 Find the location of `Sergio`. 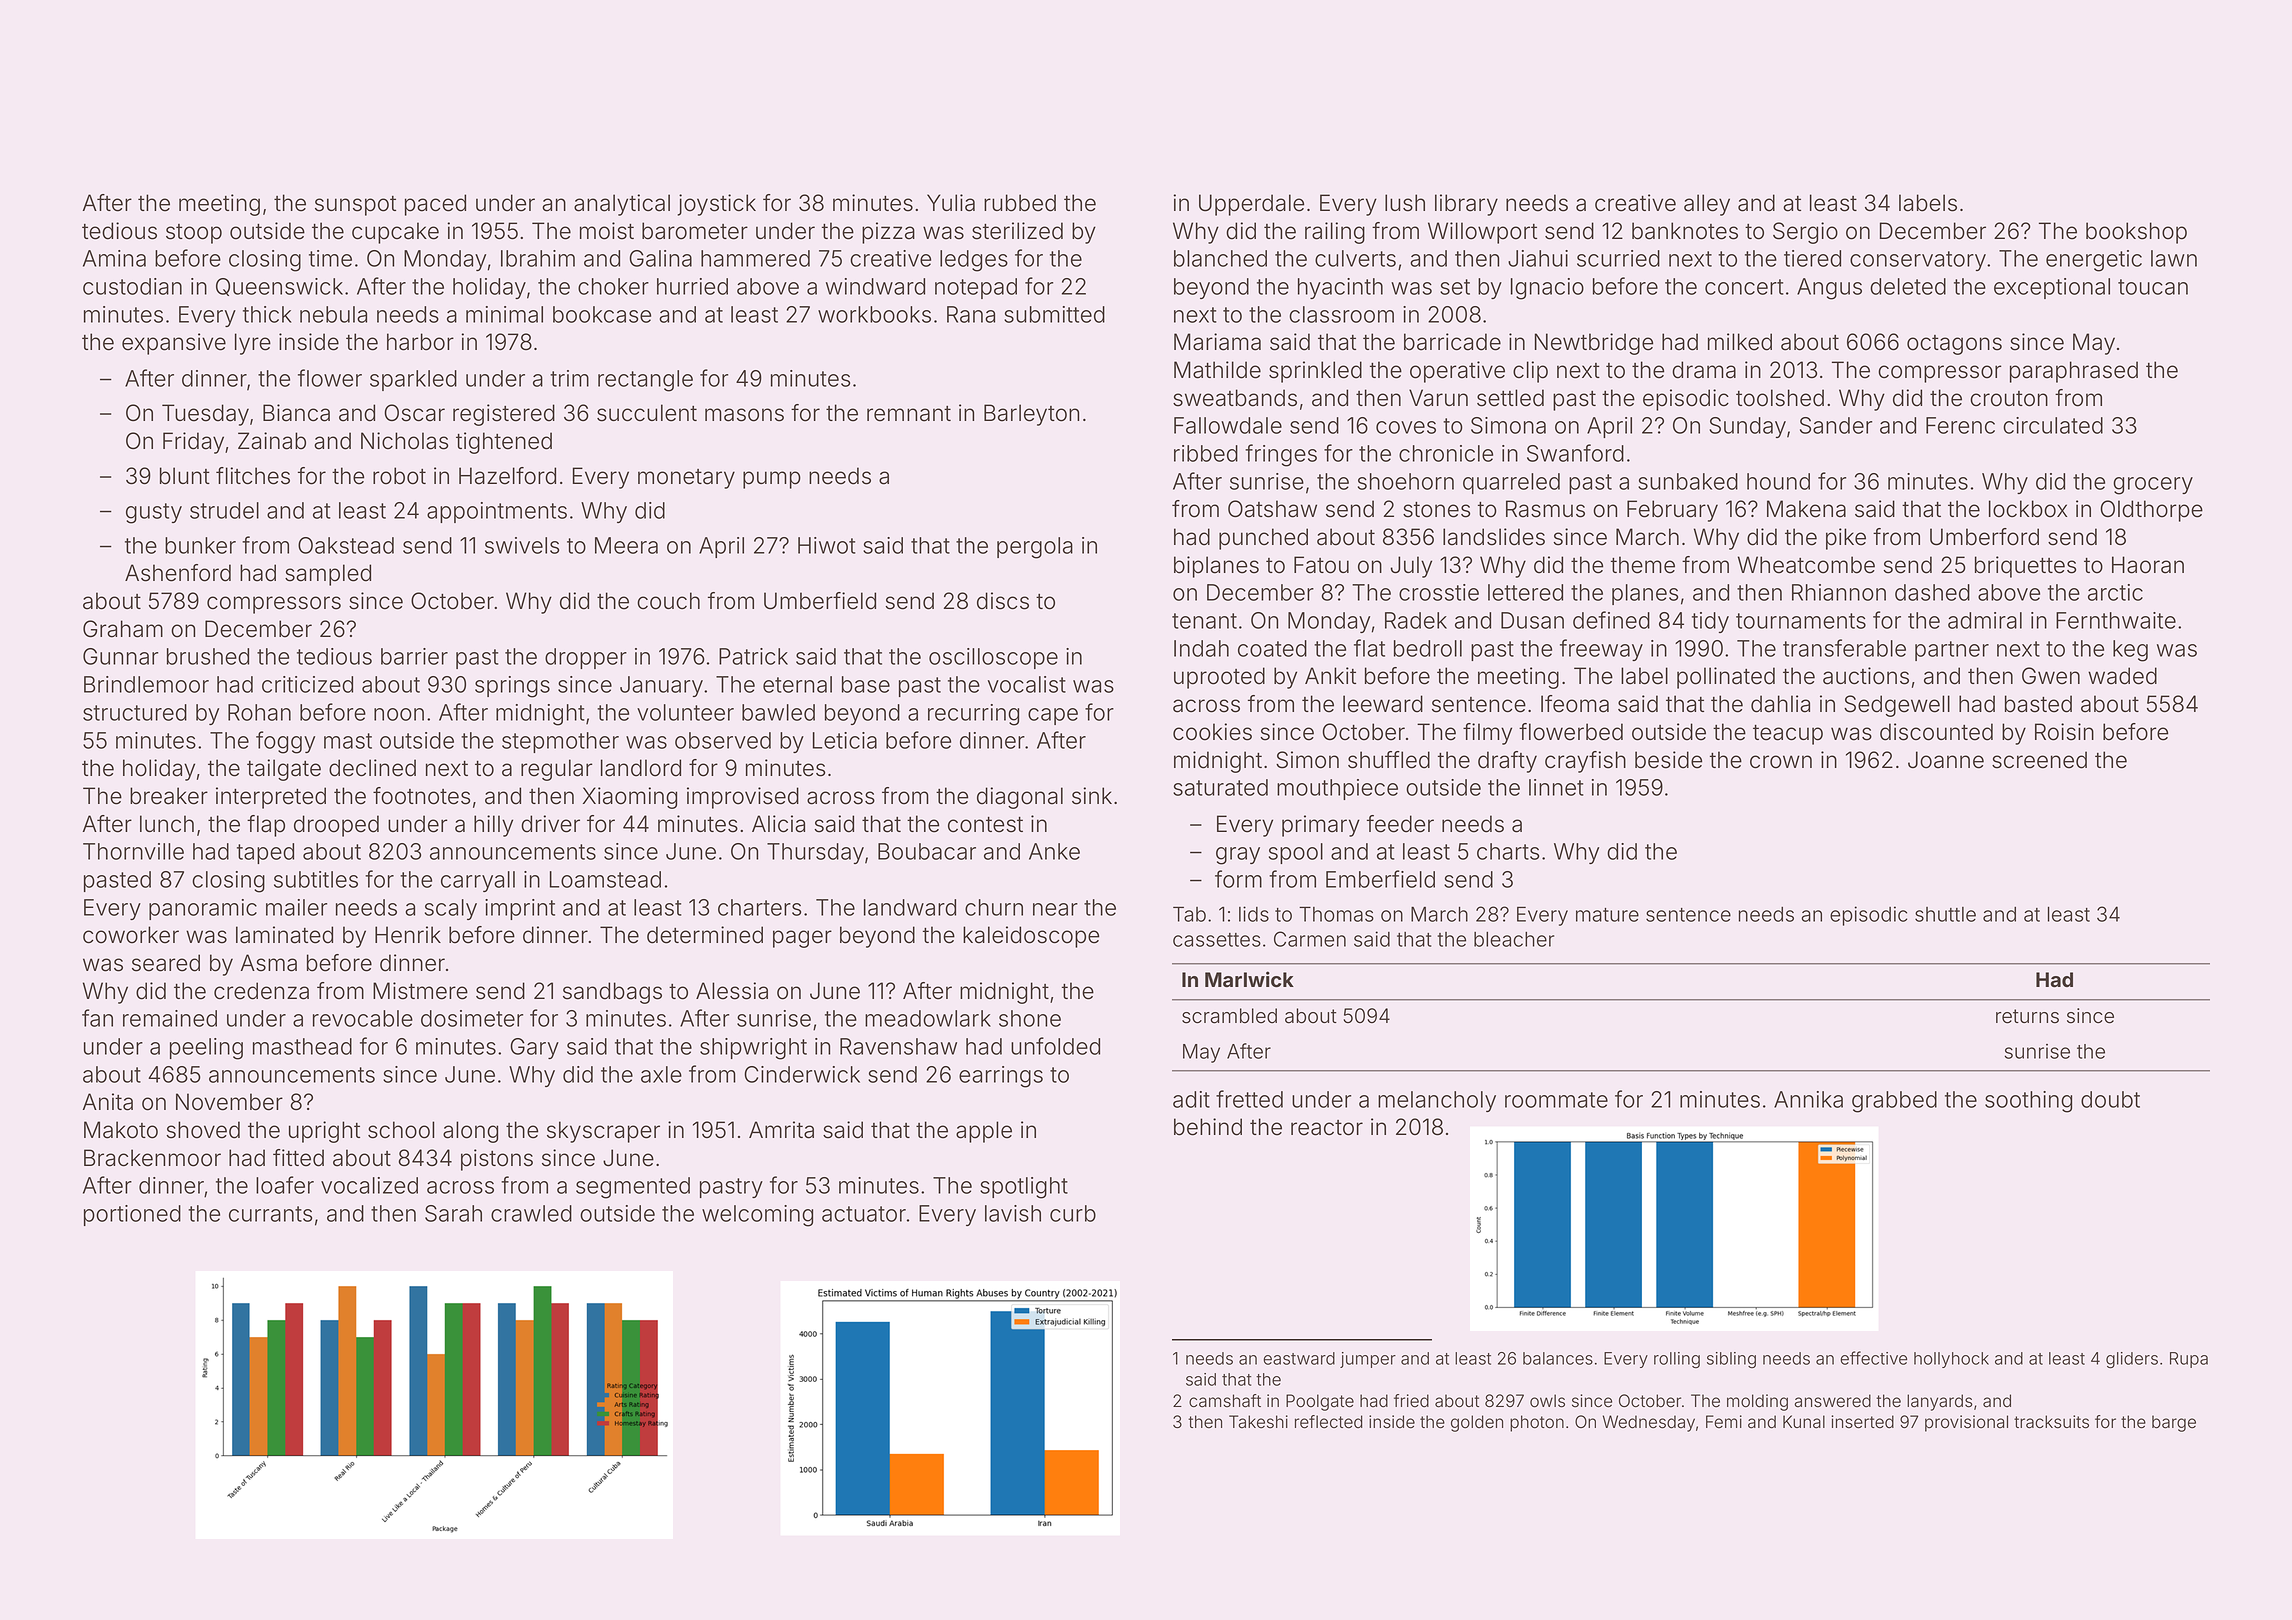

Sergio is located at coordinates (1805, 233).
